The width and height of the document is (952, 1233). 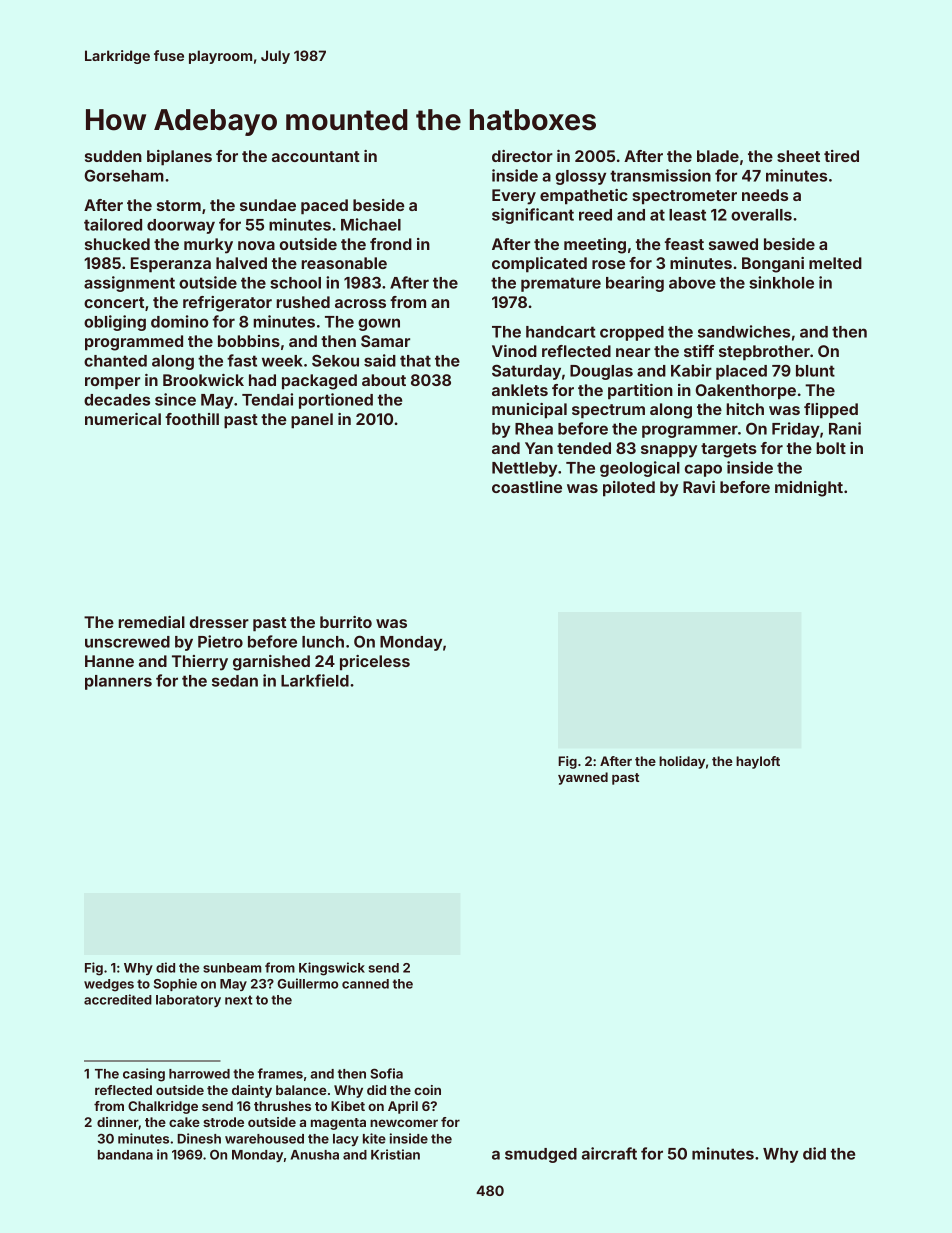 What do you see at coordinates (522, 156) in the document?
I see `director` at bounding box center [522, 156].
